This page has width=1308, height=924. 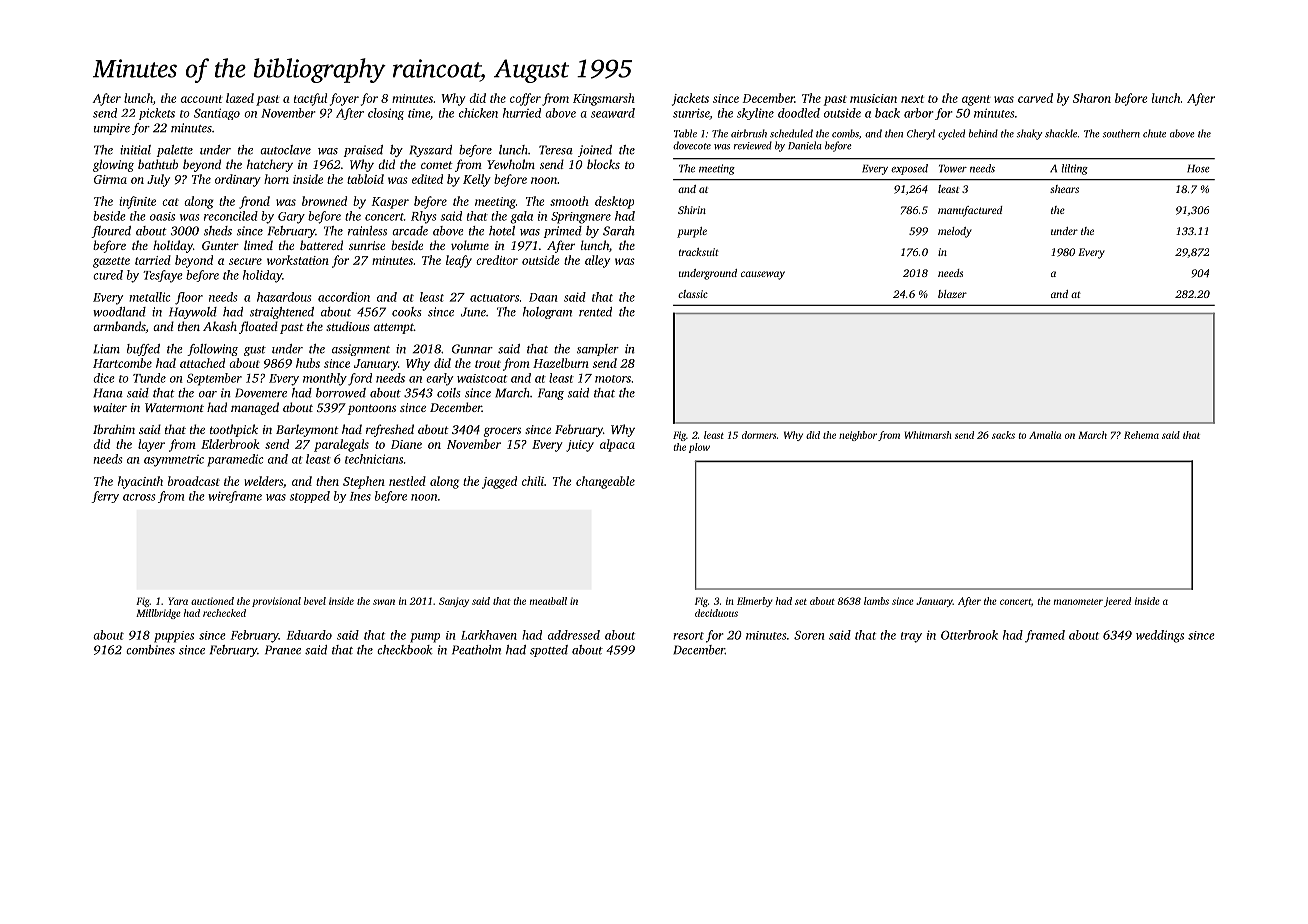 I want to click on blazer, so click(x=952, y=294).
